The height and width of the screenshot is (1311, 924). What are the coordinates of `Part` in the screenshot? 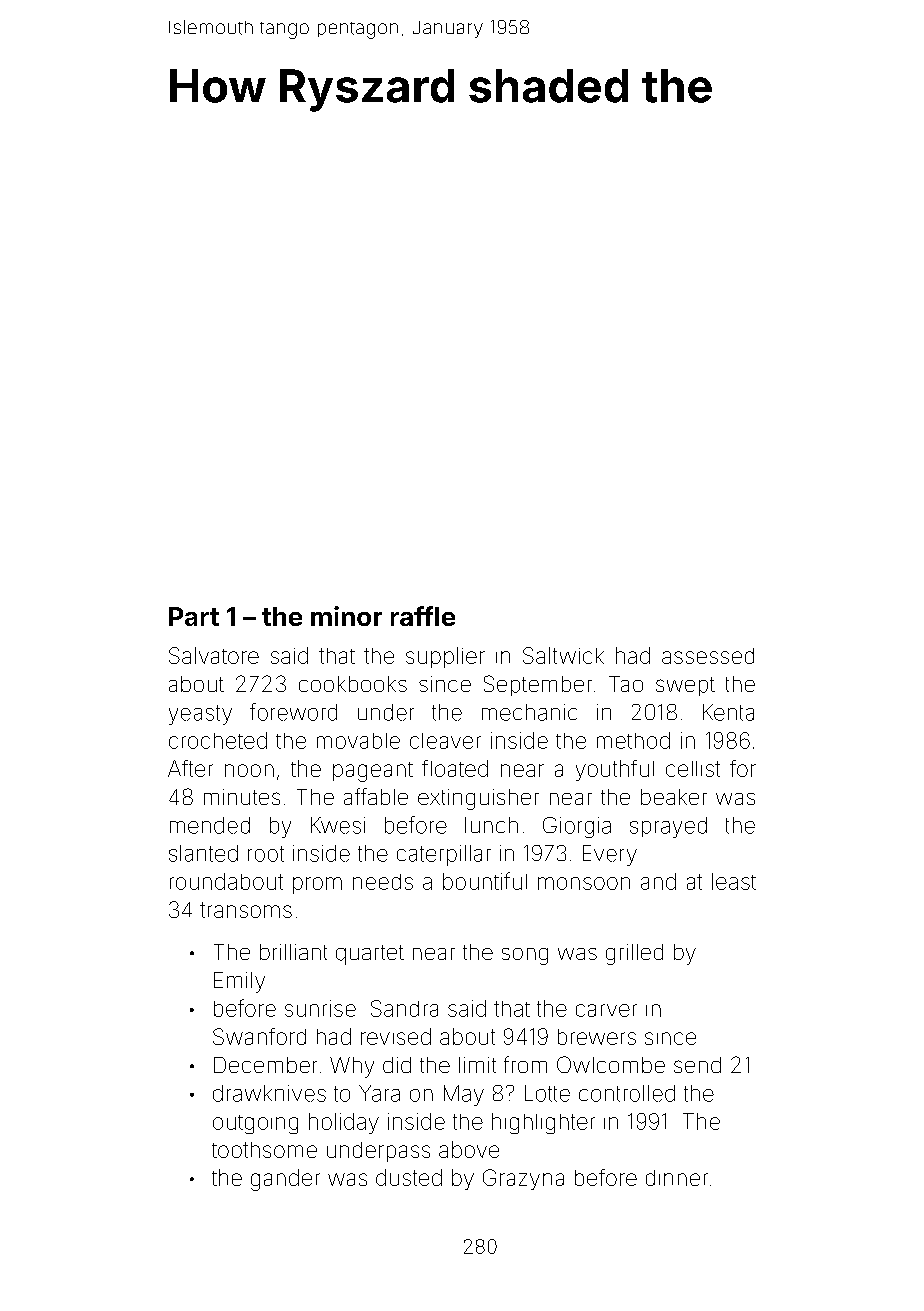 It's located at (194, 616).
